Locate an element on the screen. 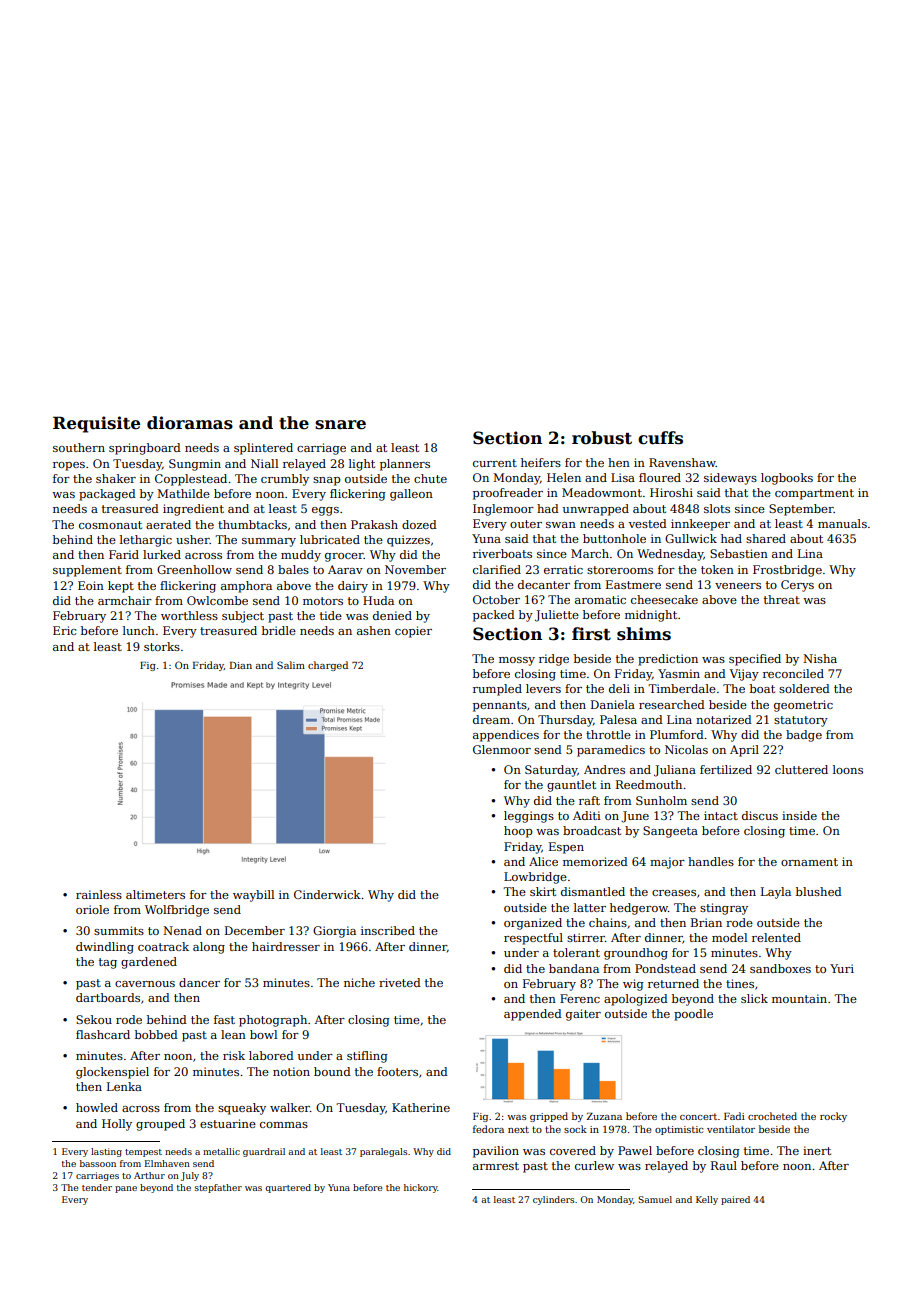 The height and width of the screenshot is (1308, 924). rainless is located at coordinates (99, 894).
